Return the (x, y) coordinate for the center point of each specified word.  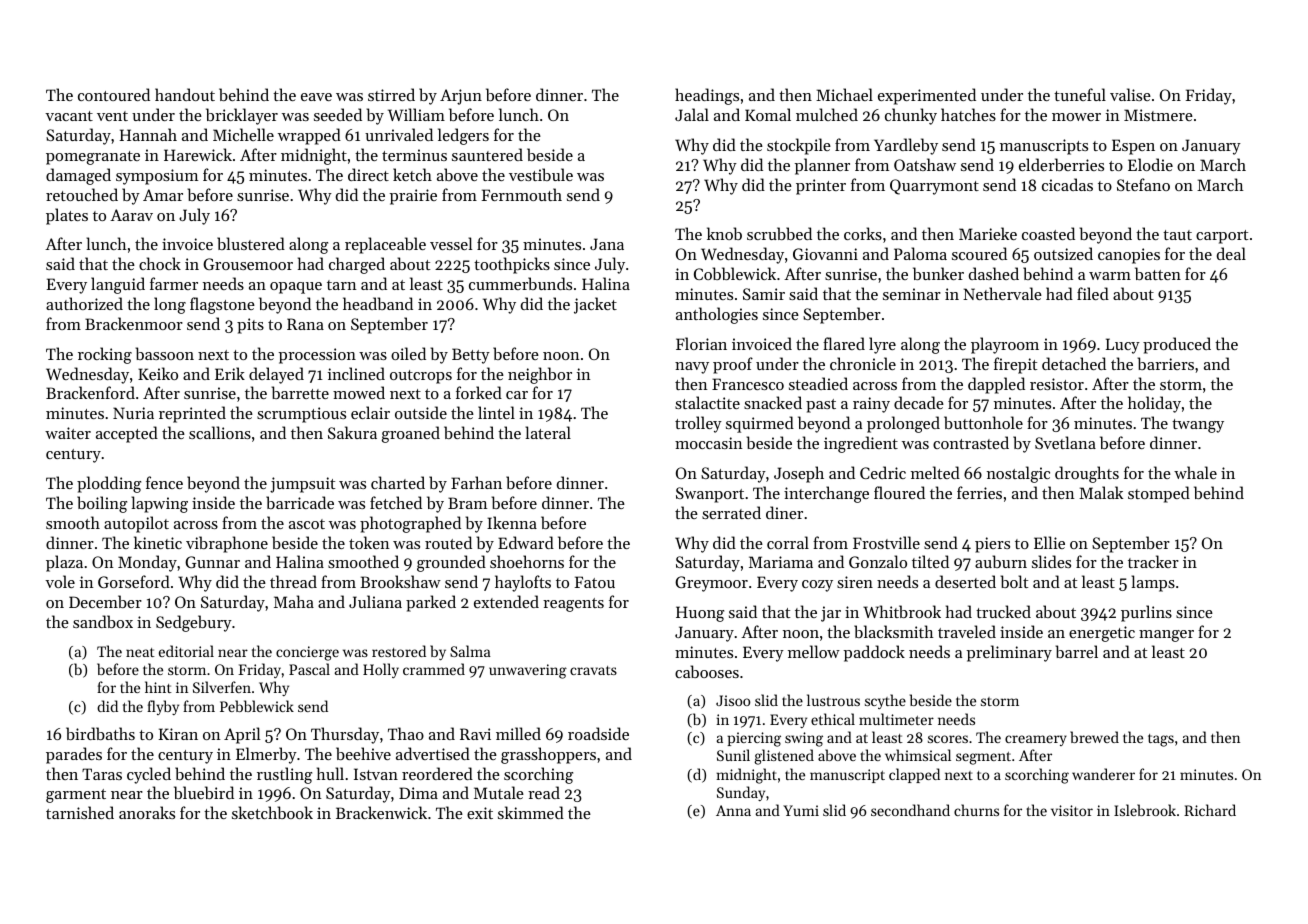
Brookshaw (400, 581)
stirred (391, 94)
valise (1130, 94)
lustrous (833, 700)
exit (480, 813)
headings (707, 96)
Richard (1210, 810)
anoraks (147, 812)
